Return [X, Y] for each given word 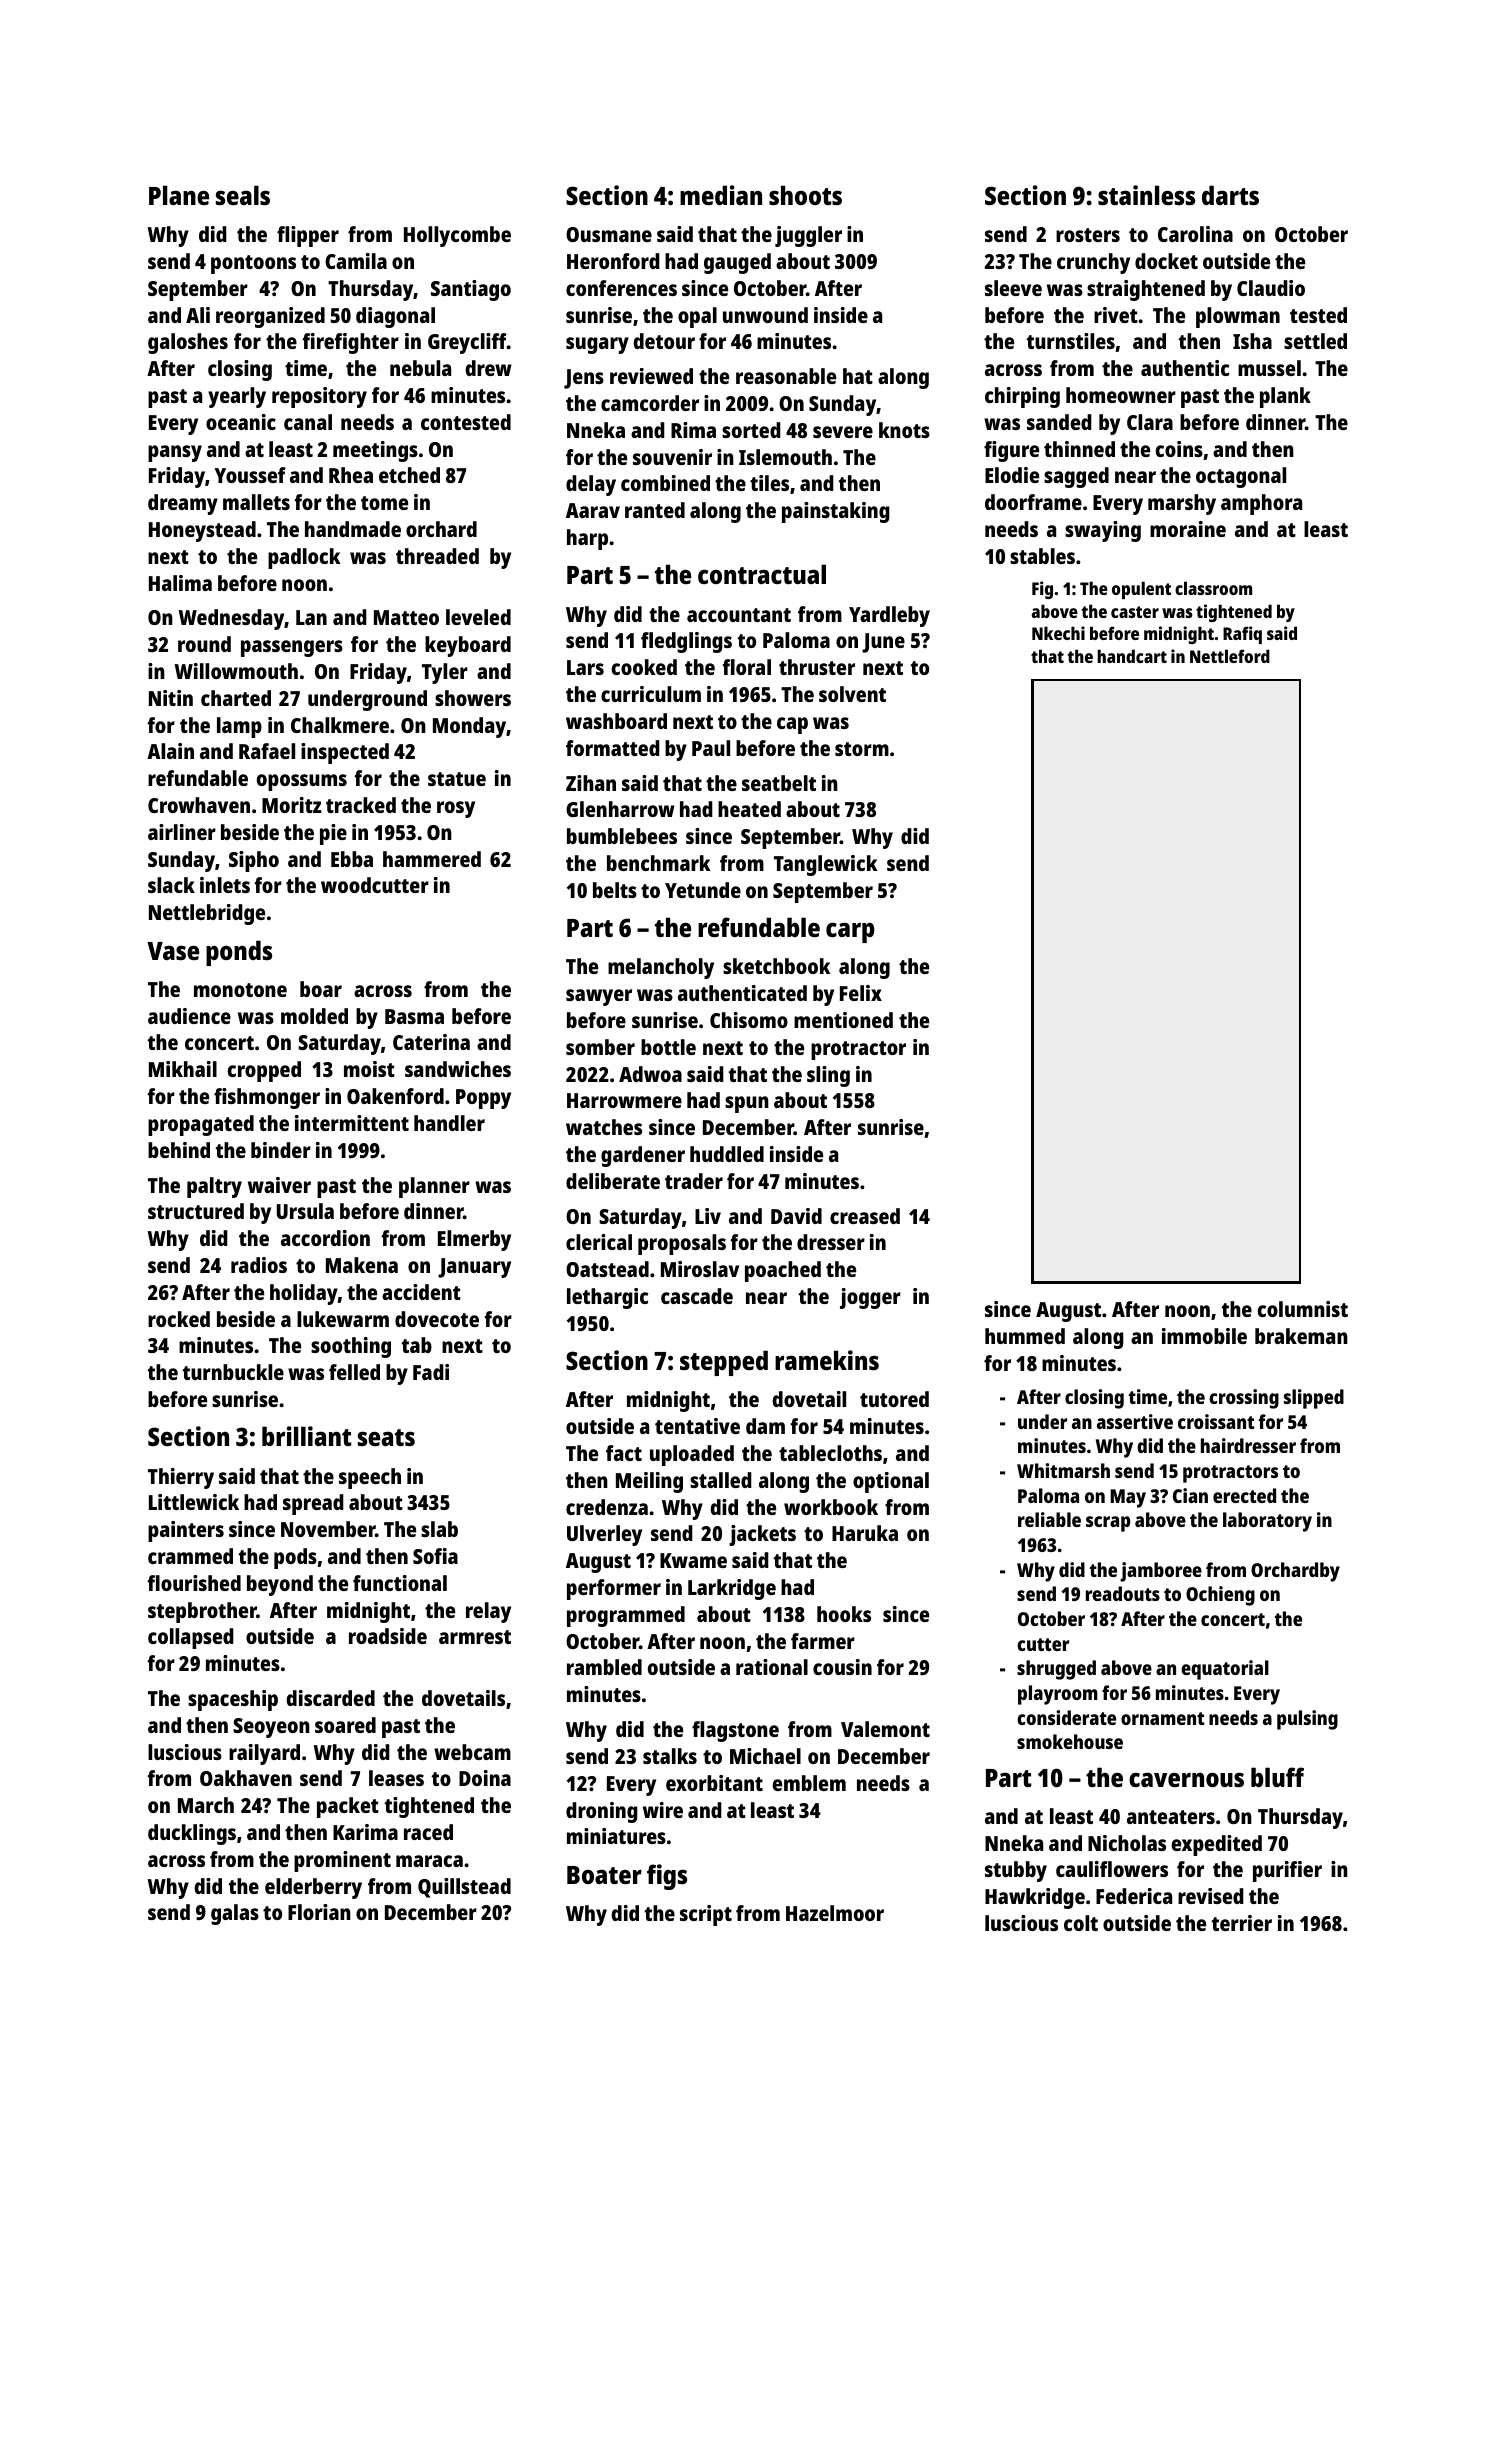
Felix [861, 993]
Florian [319, 1912]
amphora [1261, 504]
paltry [214, 1187]
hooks [844, 1614]
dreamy [183, 504]
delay [591, 485]
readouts [1123, 1593]
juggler [808, 236]
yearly [237, 397]
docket [1166, 261]
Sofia [435, 1556]
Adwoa [650, 1074]
